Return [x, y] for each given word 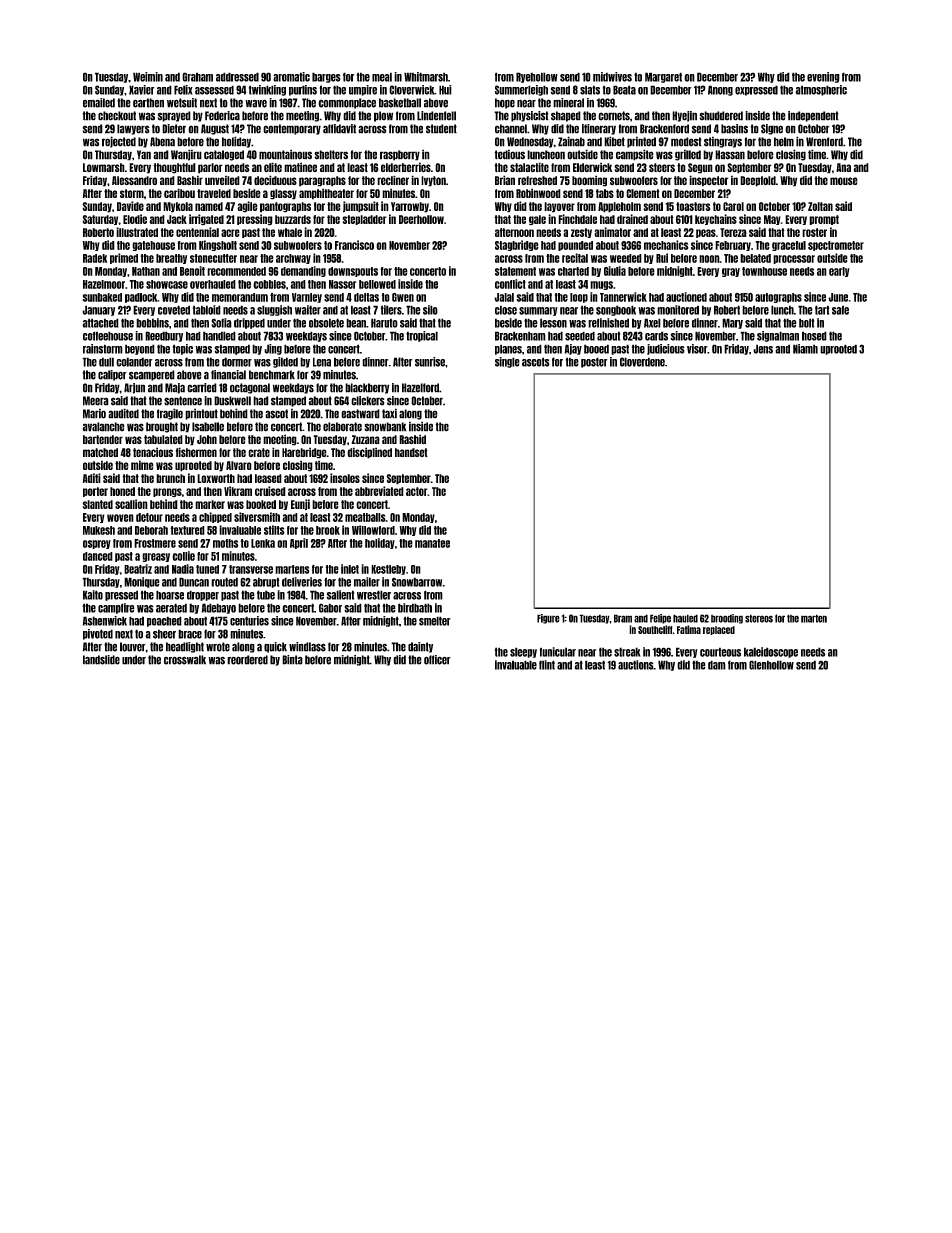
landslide [101, 660]
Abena [162, 142]
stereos [759, 618]
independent [813, 116]
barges [326, 77]
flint [547, 665]
